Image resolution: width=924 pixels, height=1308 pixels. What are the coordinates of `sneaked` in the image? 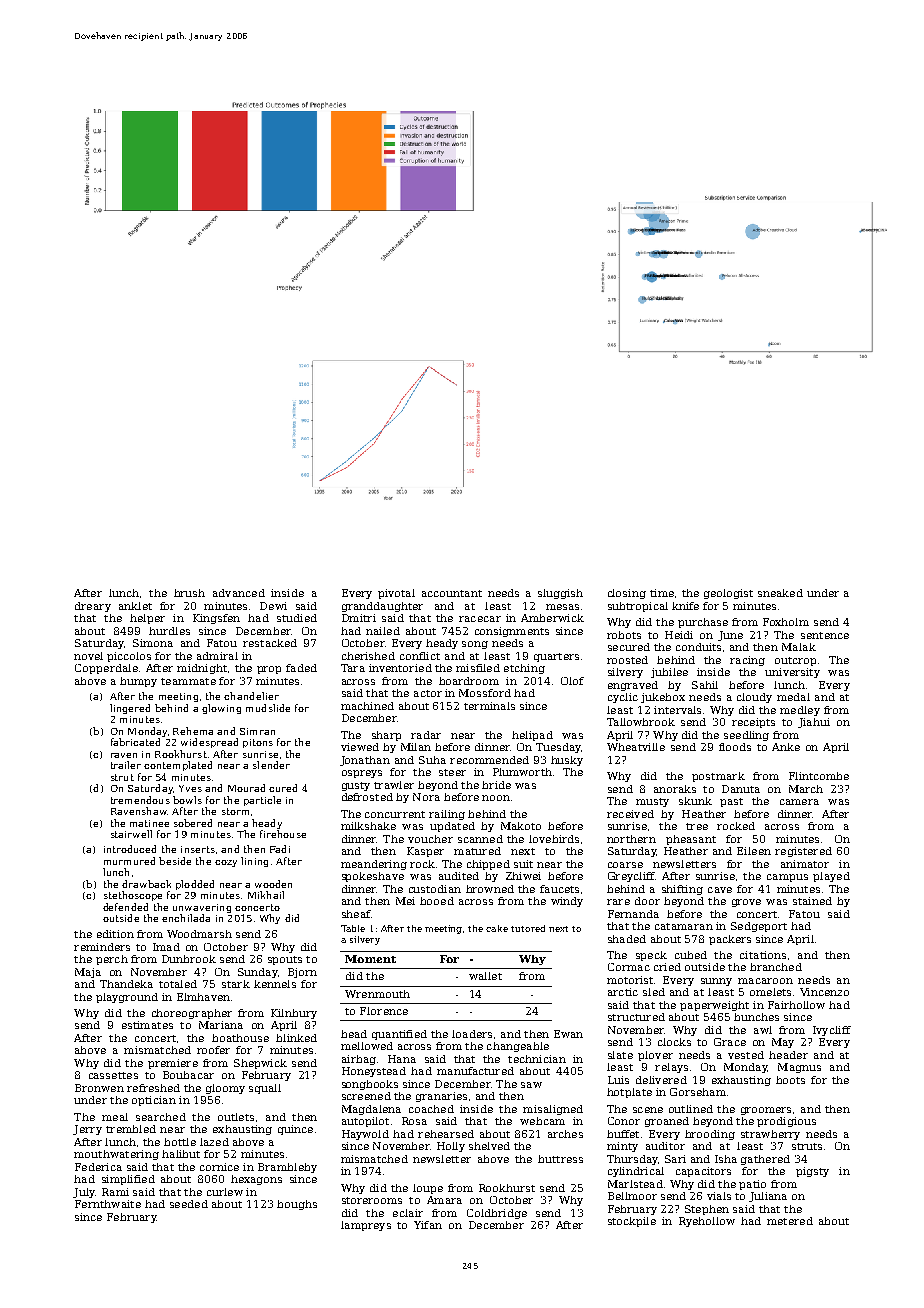 It's located at (780, 593).
